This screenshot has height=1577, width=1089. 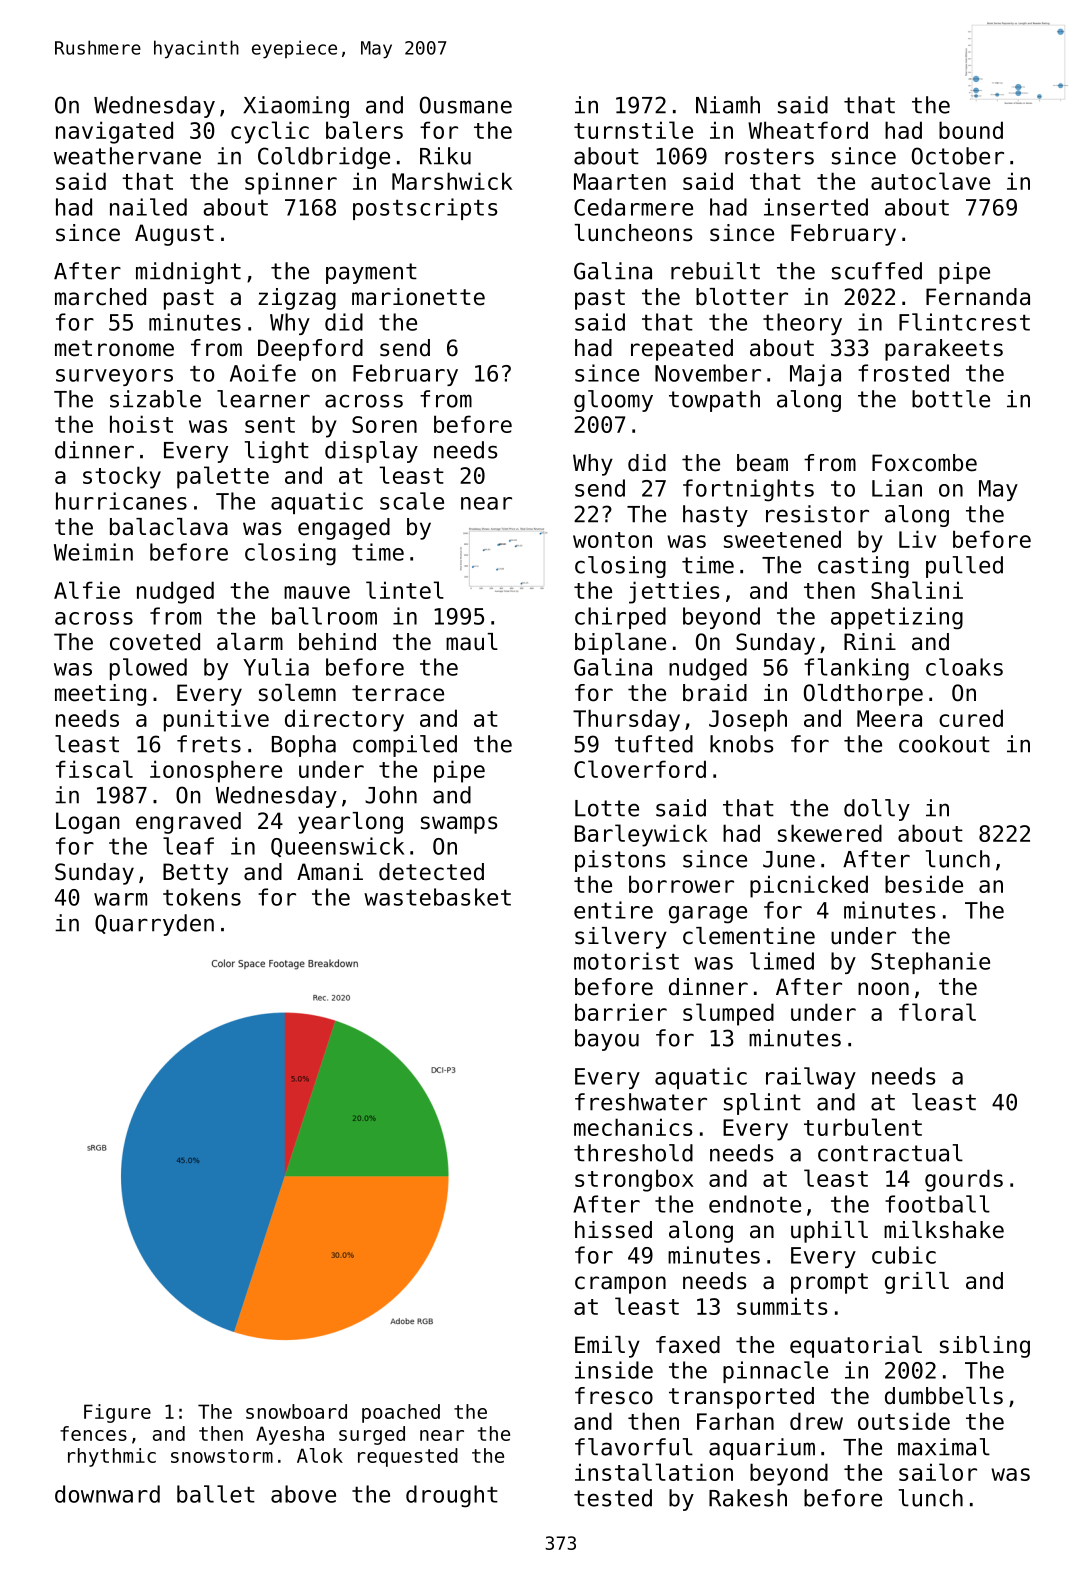 What do you see at coordinates (930, 181) in the screenshot?
I see `autoclave` at bounding box center [930, 181].
